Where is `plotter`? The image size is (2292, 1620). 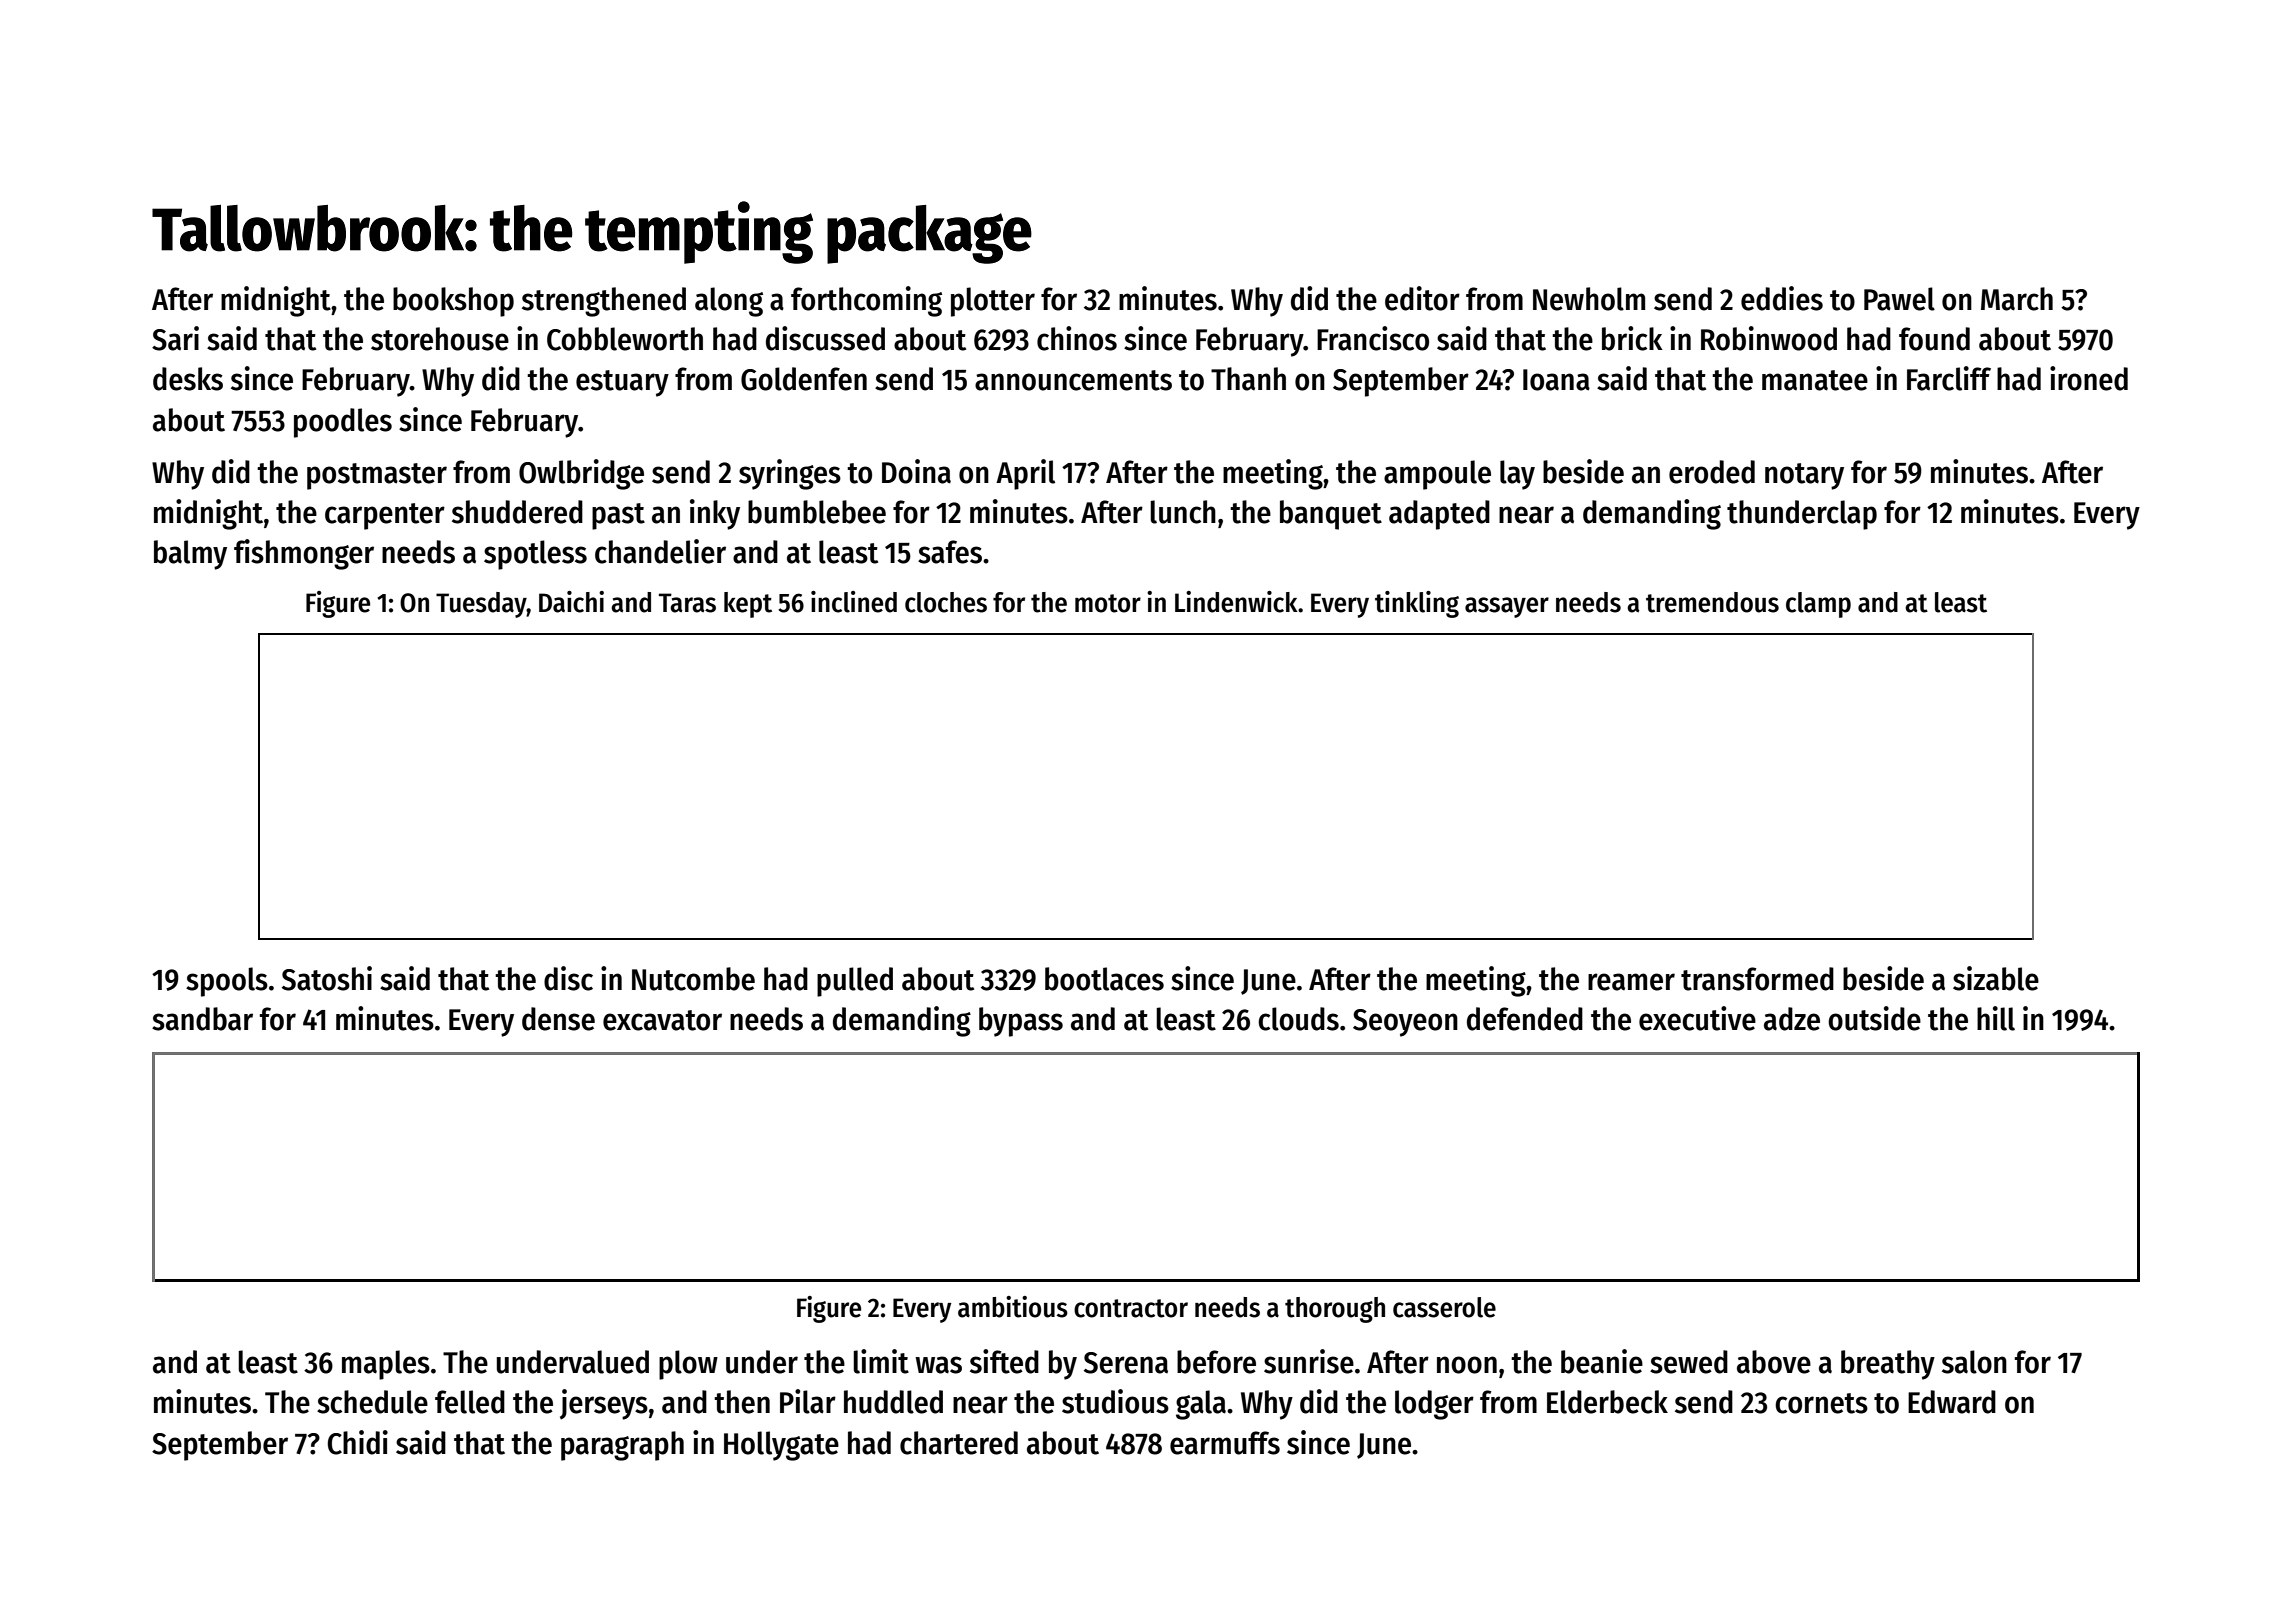 plotter is located at coordinates (993, 302).
